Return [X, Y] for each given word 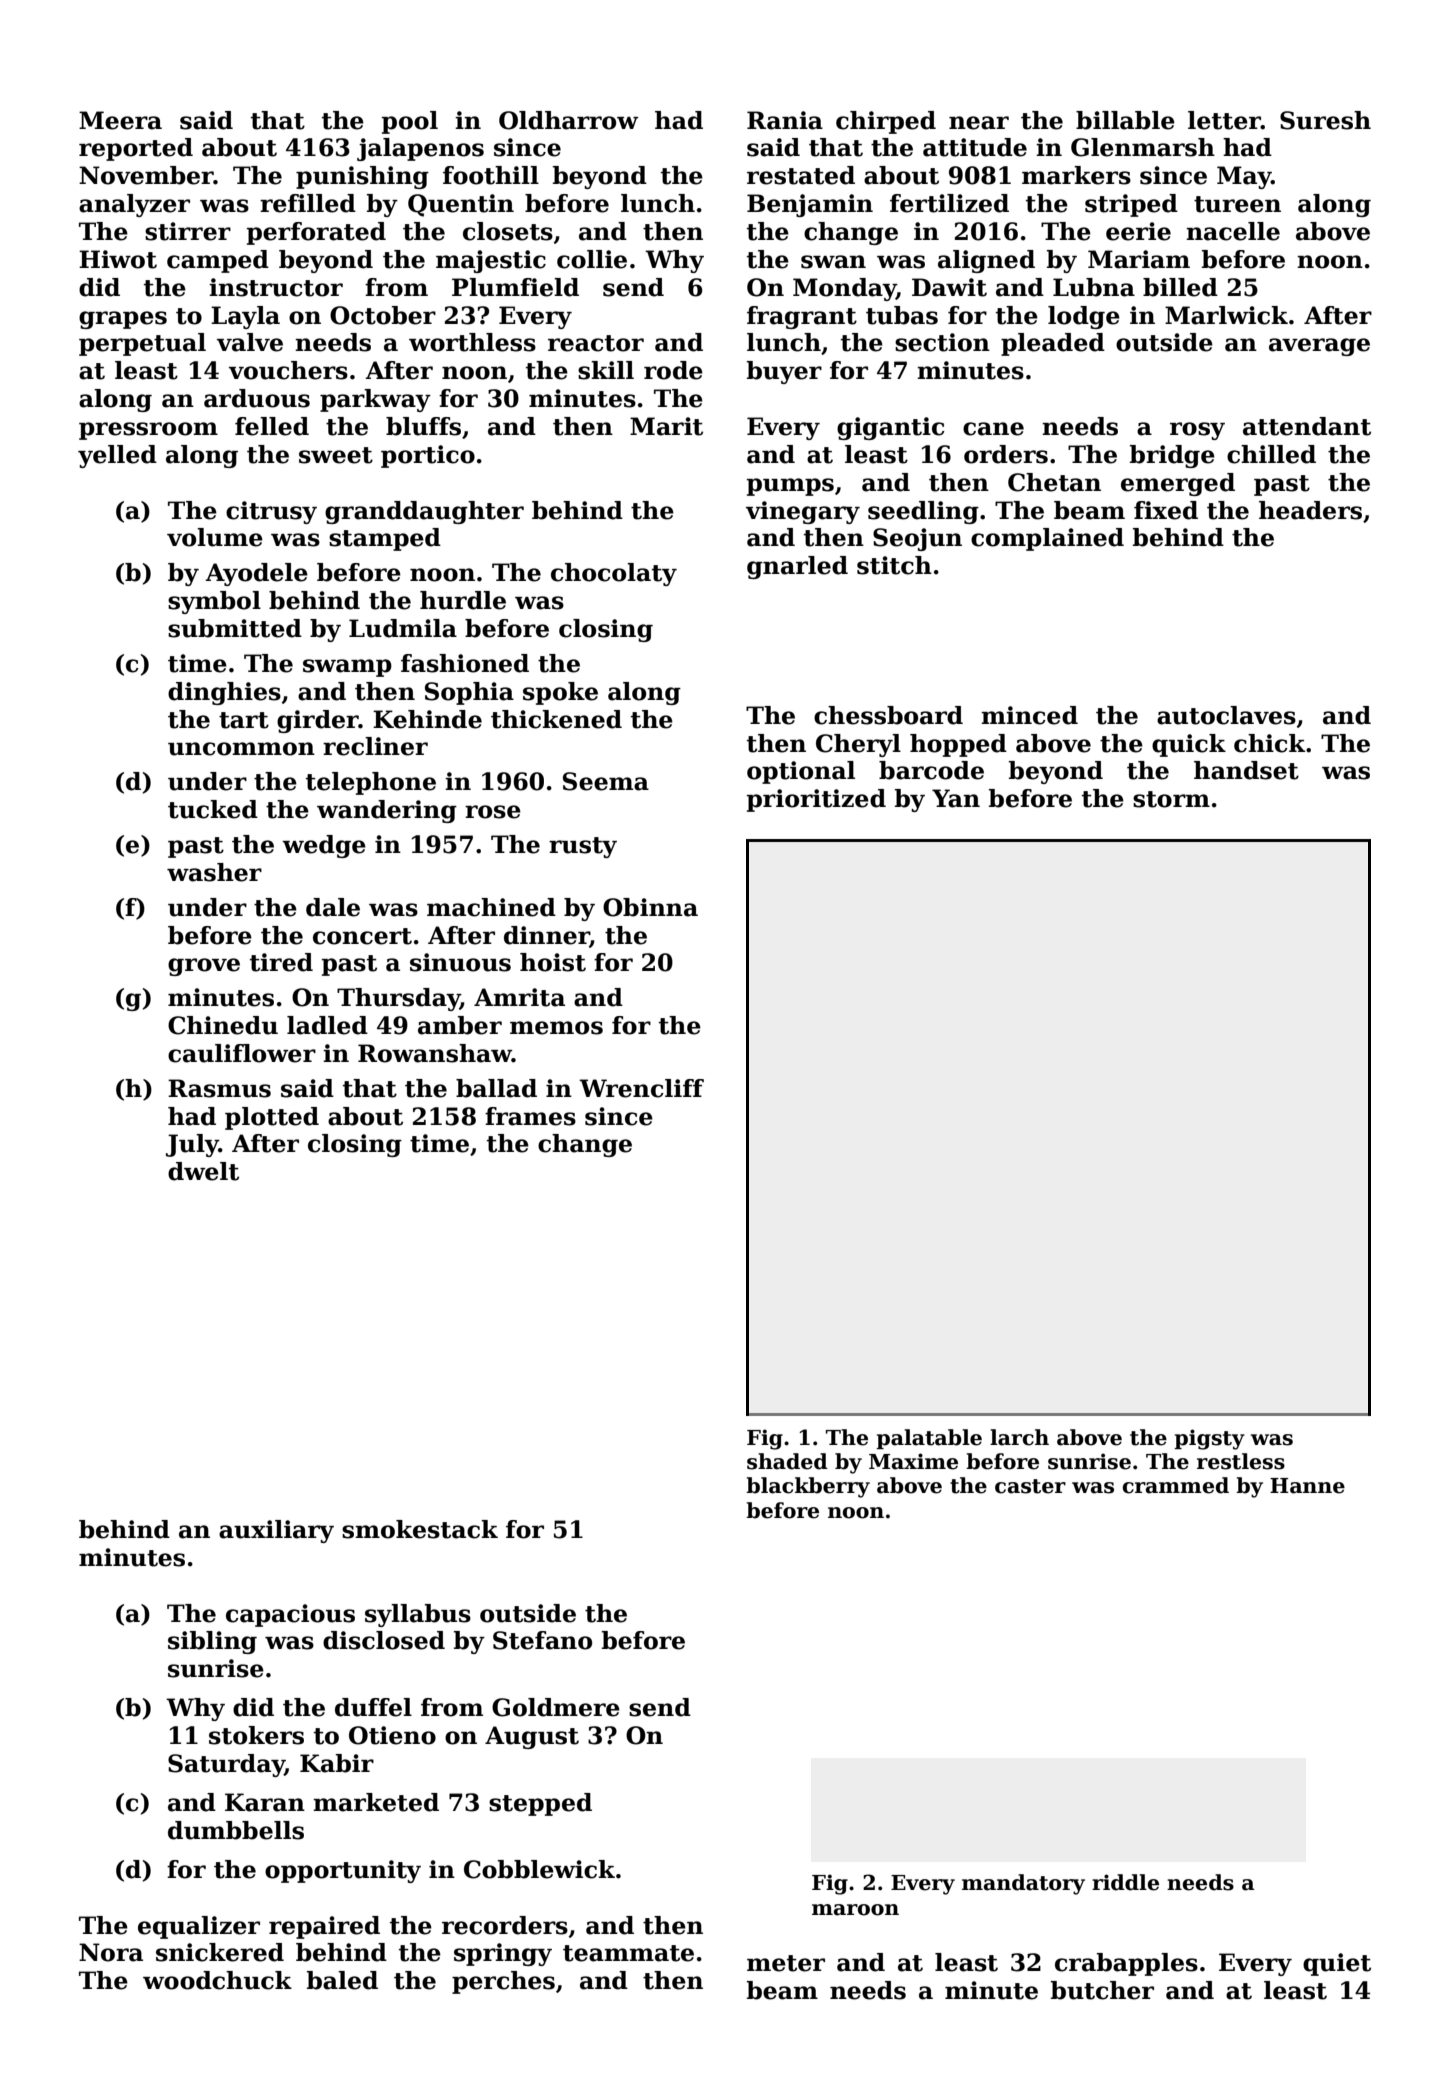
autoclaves [1226, 715]
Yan [956, 798]
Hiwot [118, 259]
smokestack [420, 1529]
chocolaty [614, 574]
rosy [1197, 431]
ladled [327, 1025]
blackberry [808, 1487]
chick [1269, 743]
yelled [117, 456]
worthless [472, 342]
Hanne [1307, 1486]
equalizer [199, 1927]
